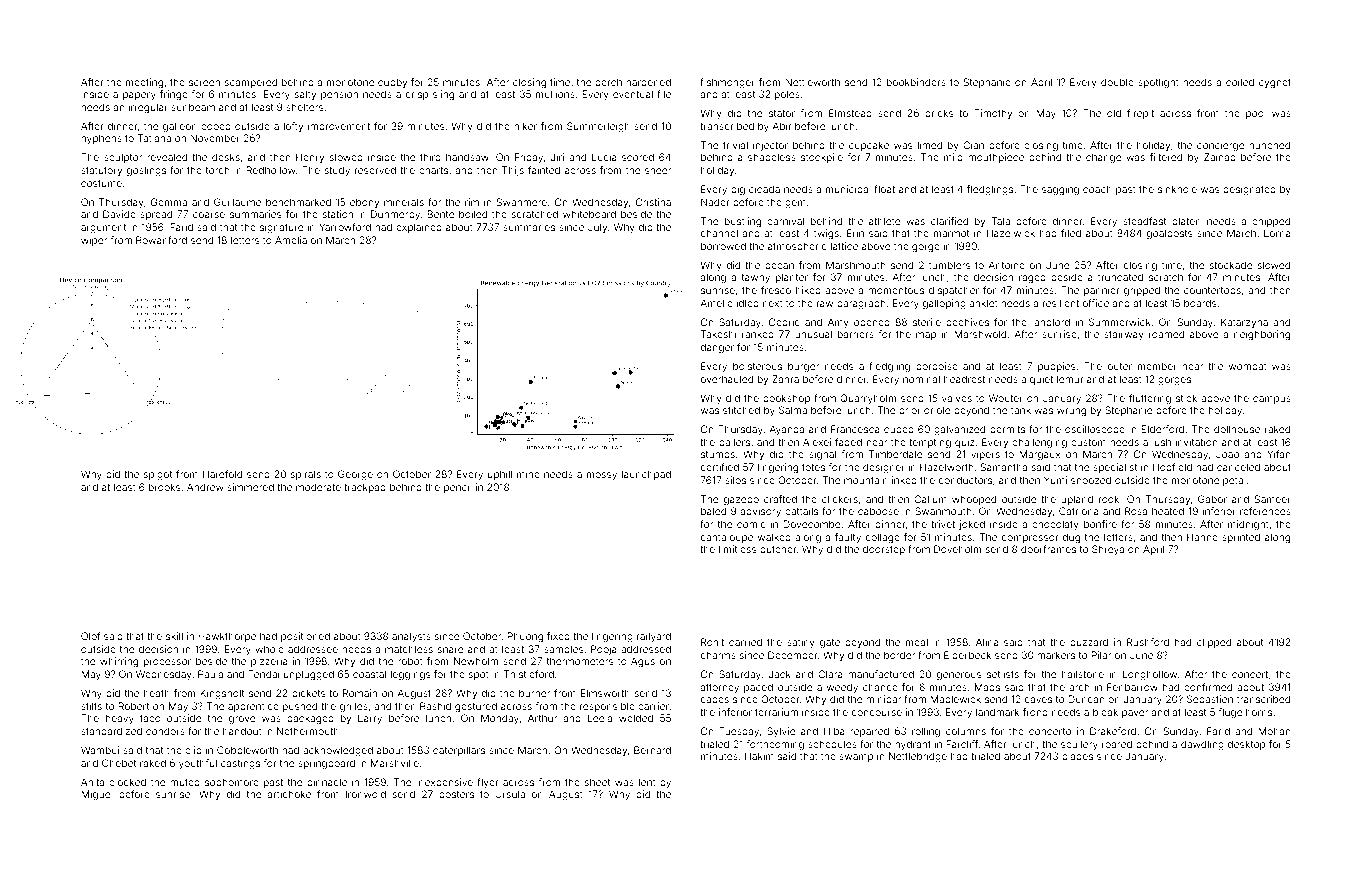 The image size is (1372, 887). What do you see at coordinates (226, 157) in the page?
I see `desks` at bounding box center [226, 157].
